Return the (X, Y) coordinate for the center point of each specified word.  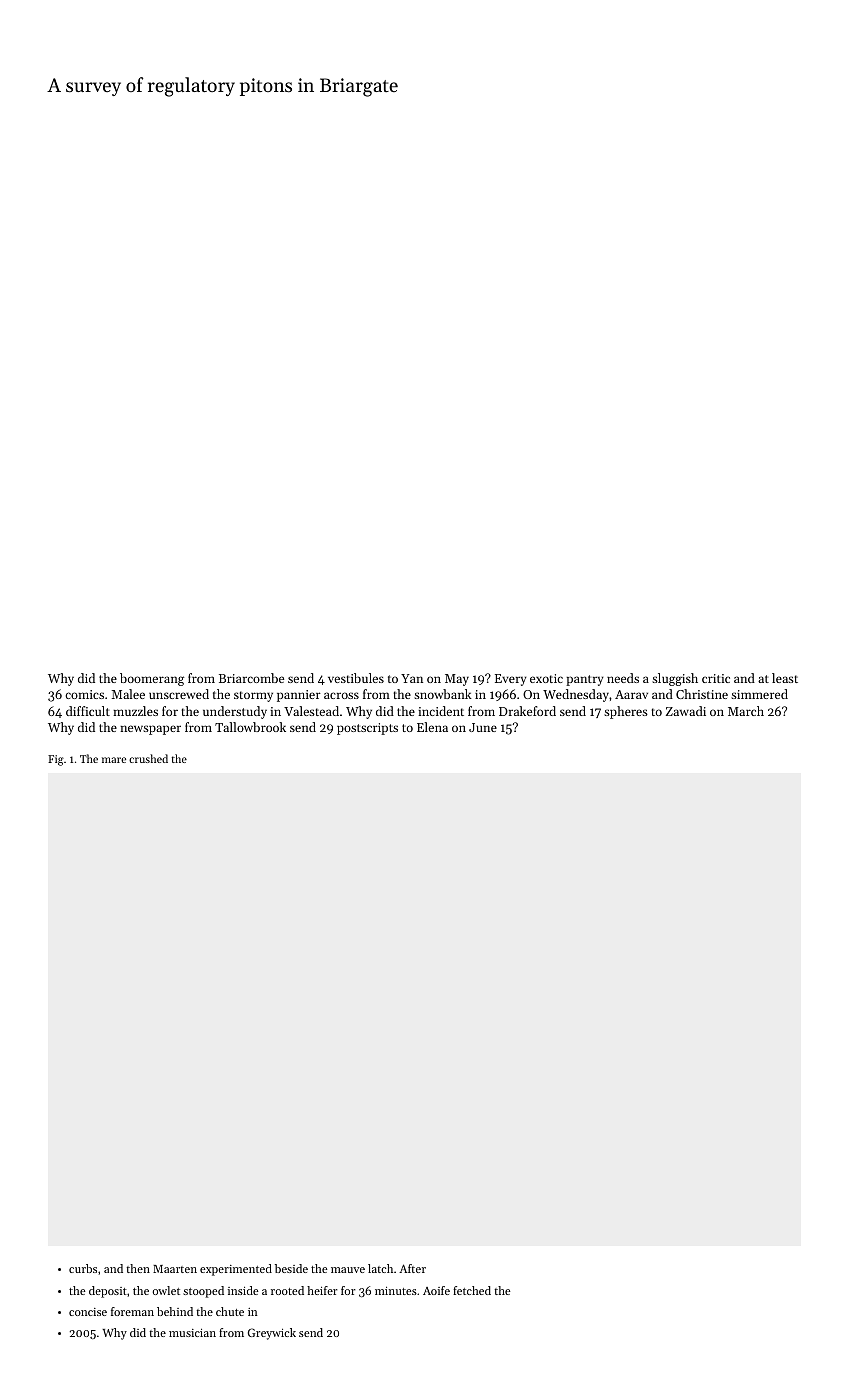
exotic (546, 678)
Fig (56, 760)
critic (716, 678)
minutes (396, 1290)
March (746, 711)
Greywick (272, 1334)
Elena (432, 727)
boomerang (152, 679)
